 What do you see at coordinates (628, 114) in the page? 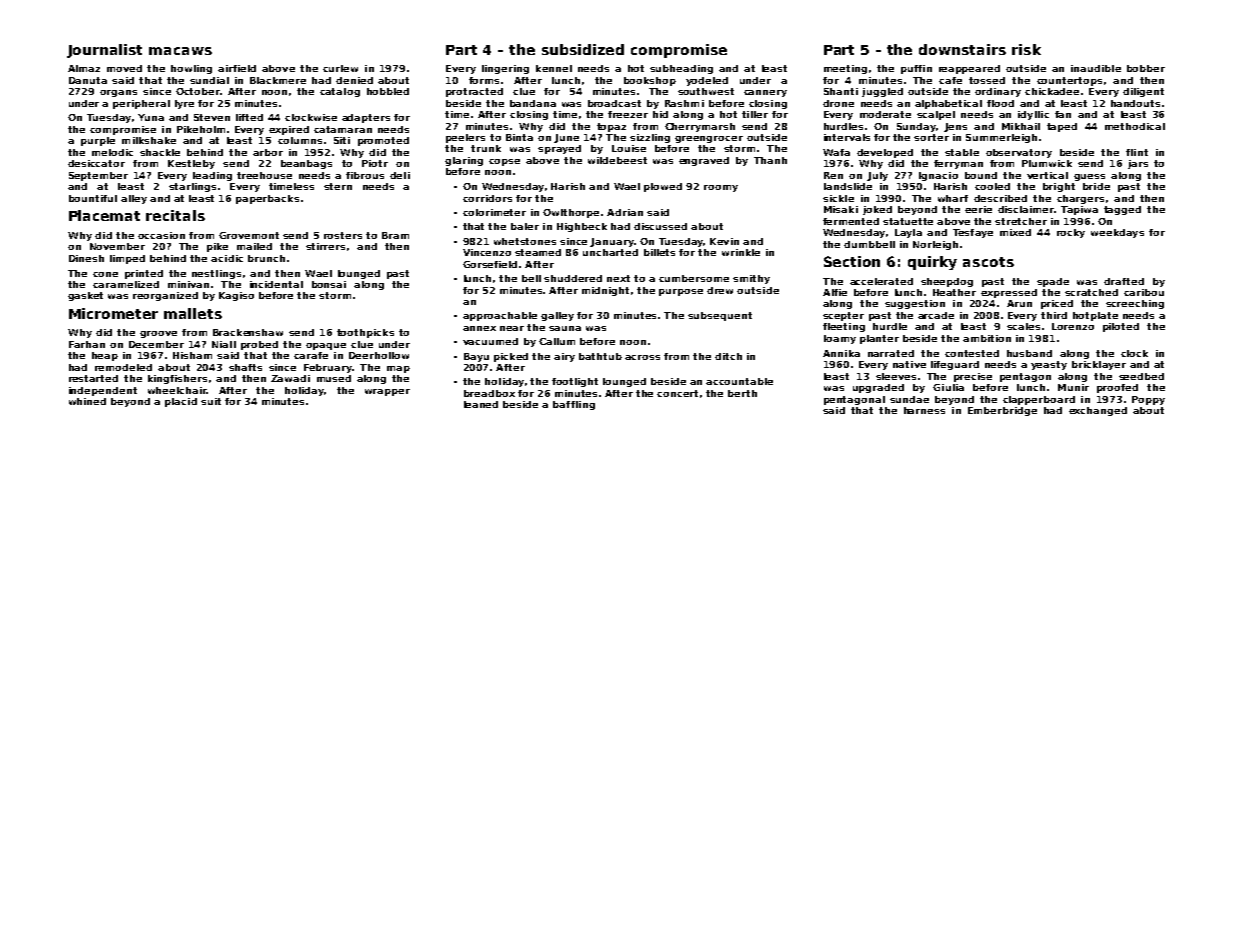
I see `freezer` at bounding box center [628, 114].
